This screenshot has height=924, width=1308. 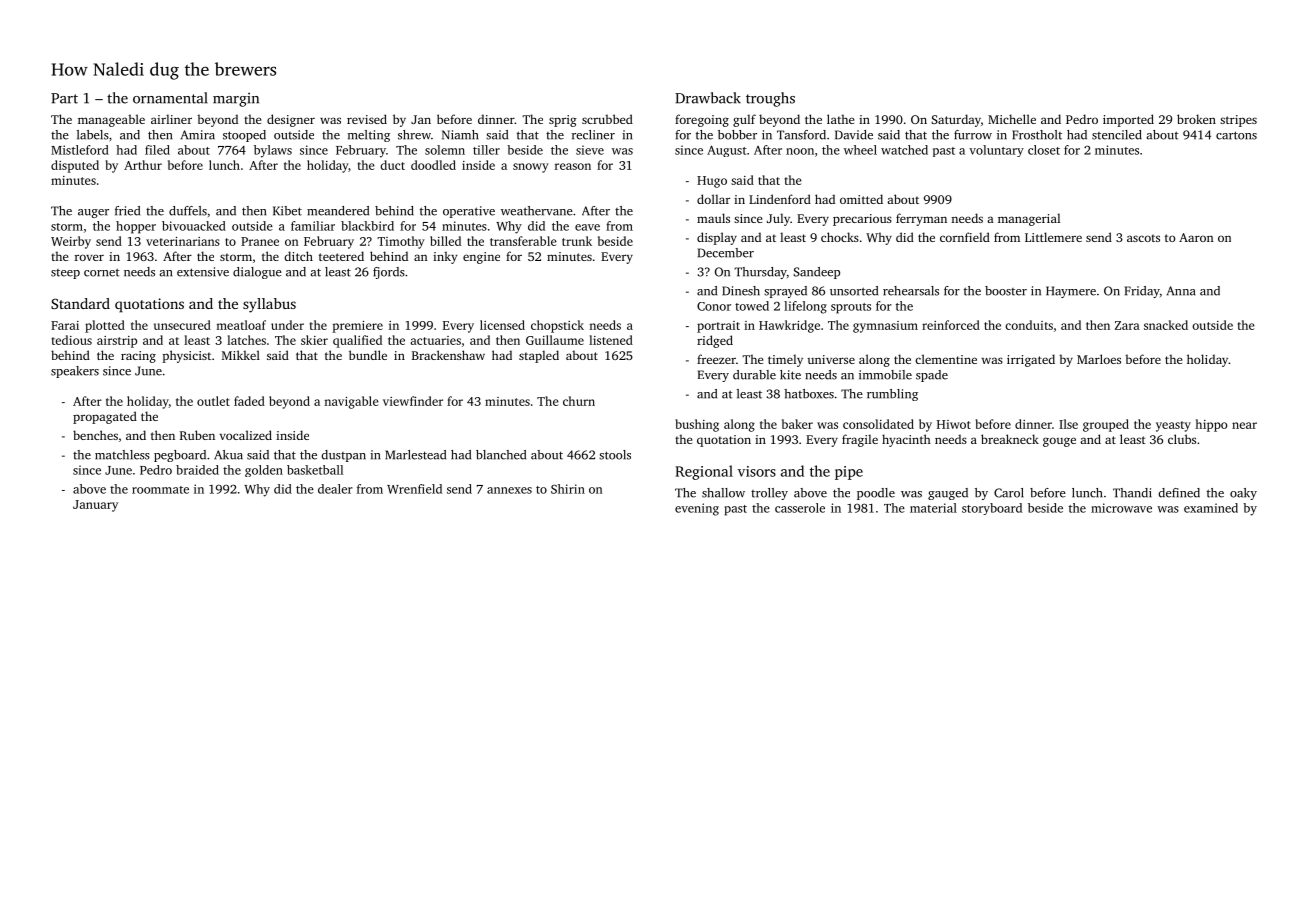 What do you see at coordinates (80, 303) in the screenshot?
I see `Standard` at bounding box center [80, 303].
